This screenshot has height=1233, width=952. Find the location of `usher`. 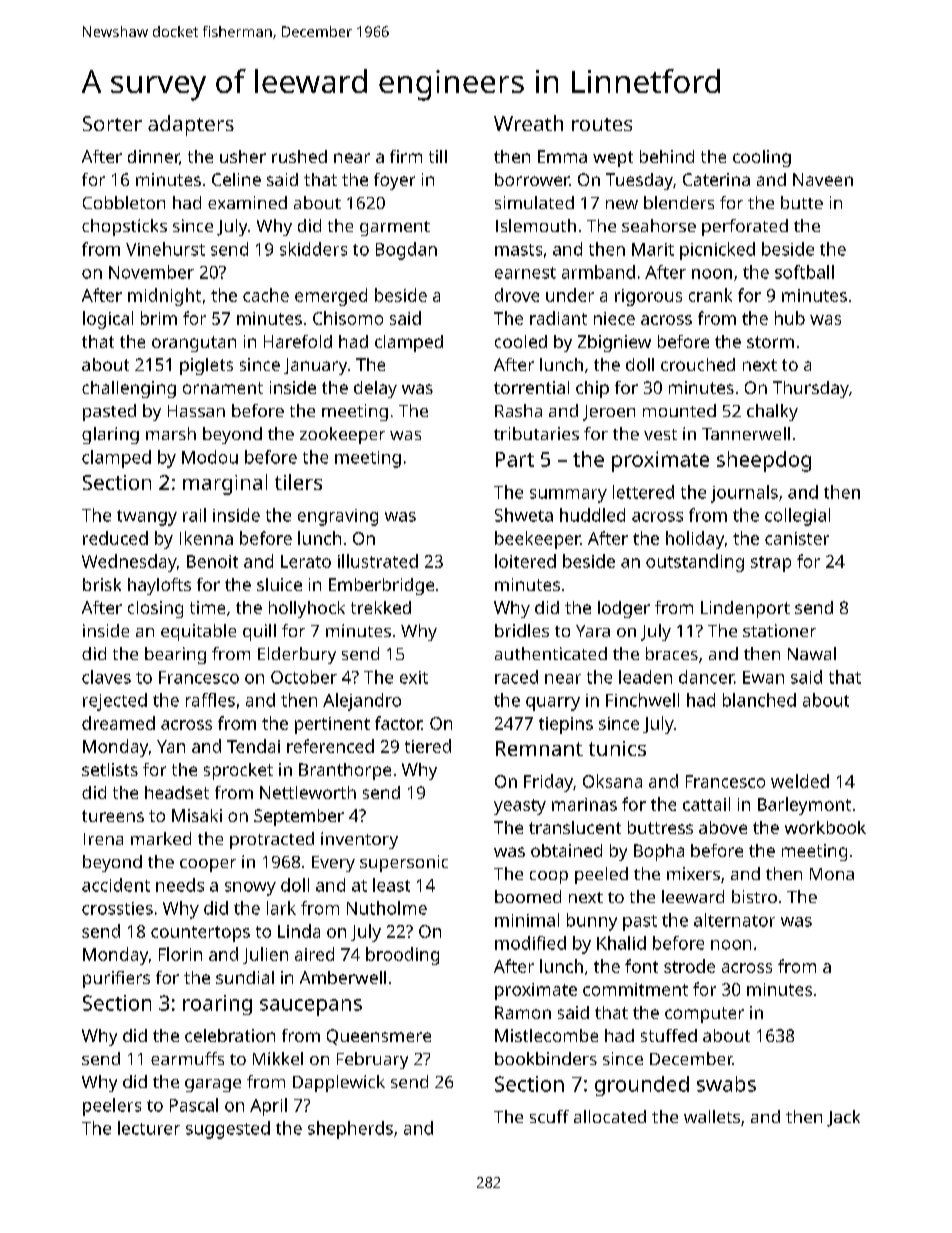

usher is located at coordinates (243, 156).
